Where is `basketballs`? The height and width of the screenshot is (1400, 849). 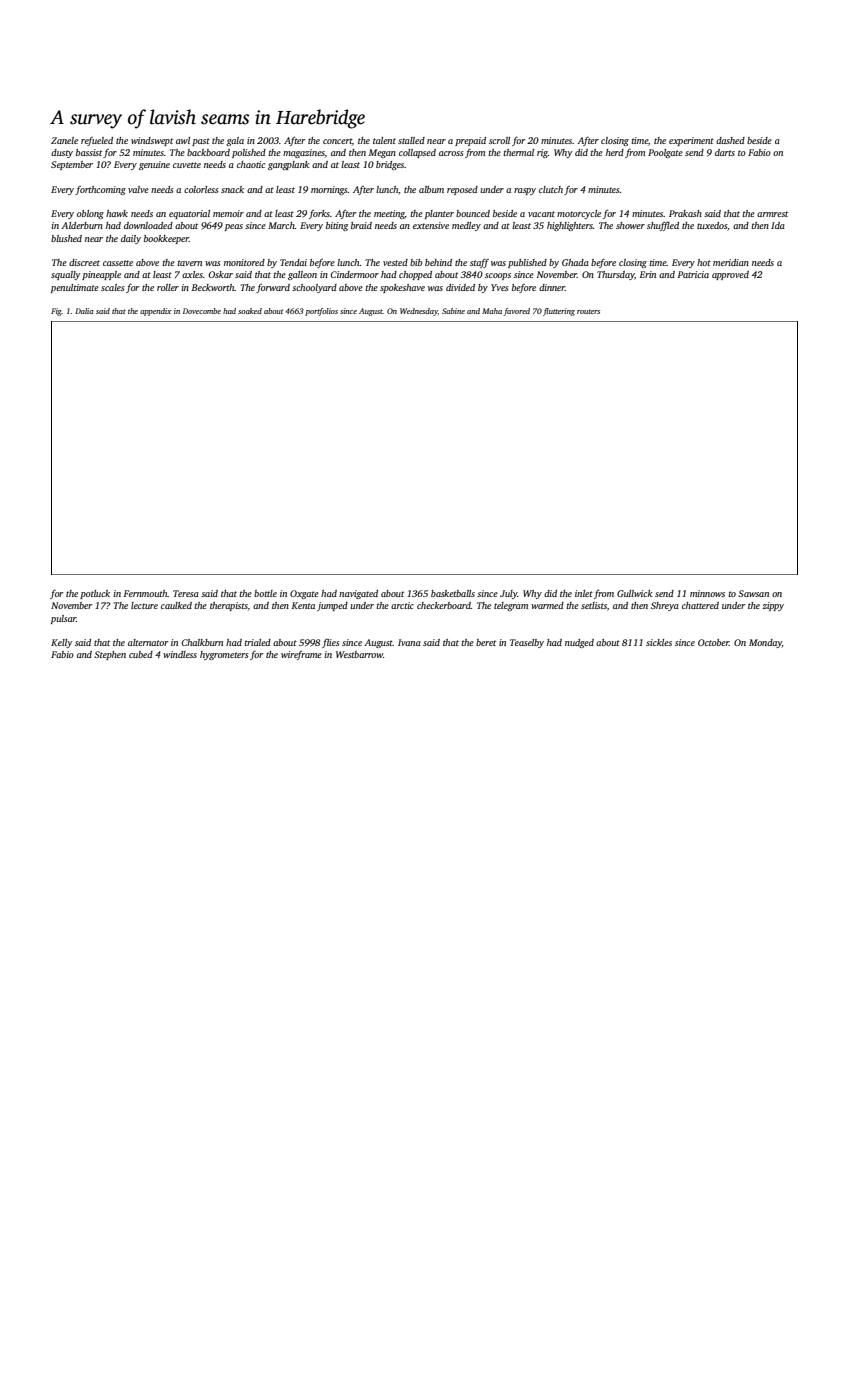
basketballs is located at coordinates (453, 593).
